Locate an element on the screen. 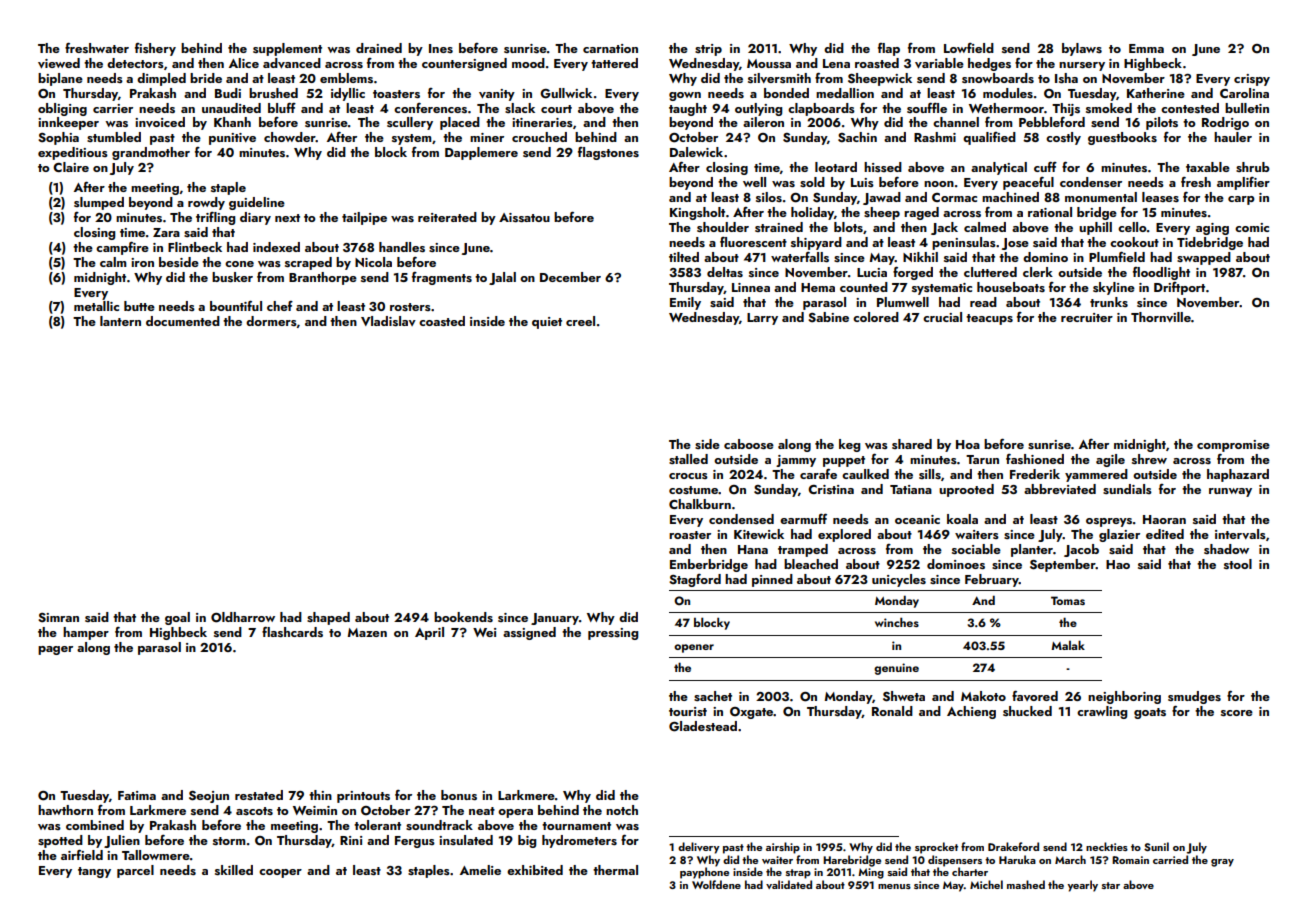 The image size is (1308, 924). drained is located at coordinates (379, 48).
